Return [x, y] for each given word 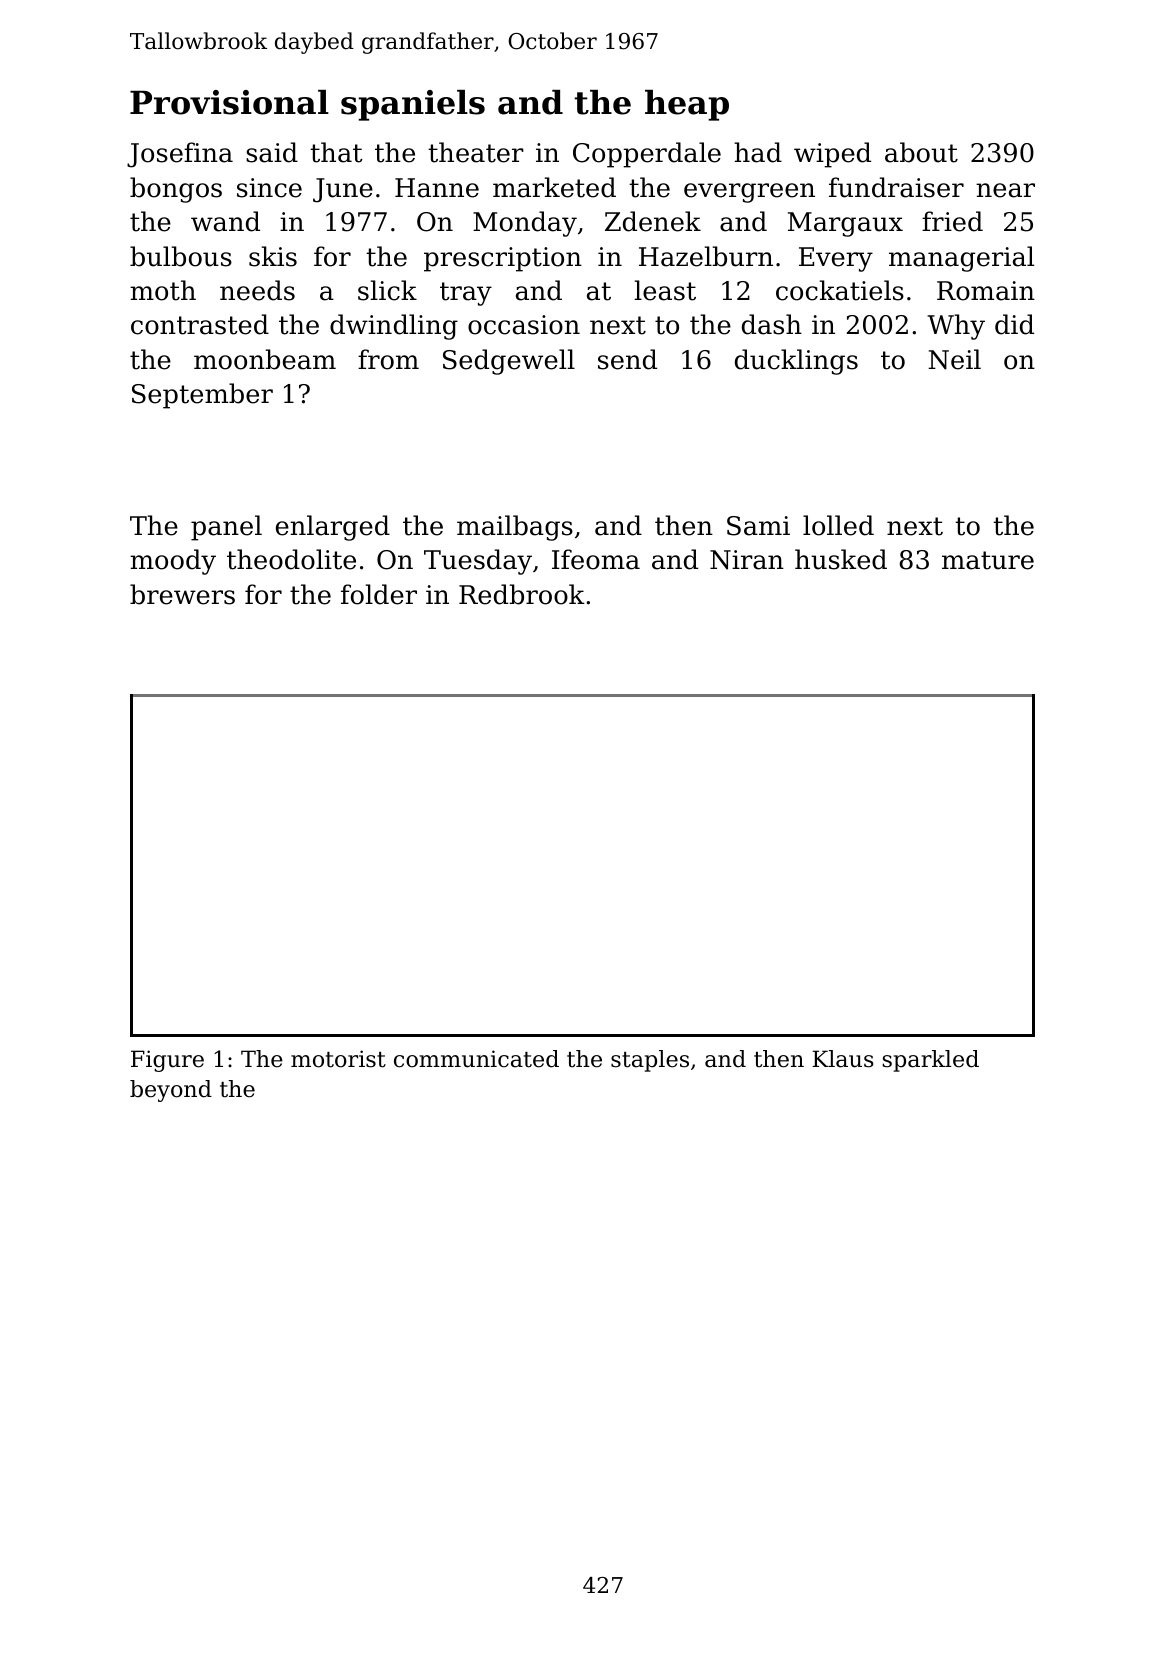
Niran [747, 560]
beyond [171, 1091]
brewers [182, 594]
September [202, 396]
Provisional [229, 102]
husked [841, 559]
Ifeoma [596, 559]
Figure [167, 1061]
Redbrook [522, 594]
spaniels [413, 105]
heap [687, 105]
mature [988, 560]
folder [379, 594]
